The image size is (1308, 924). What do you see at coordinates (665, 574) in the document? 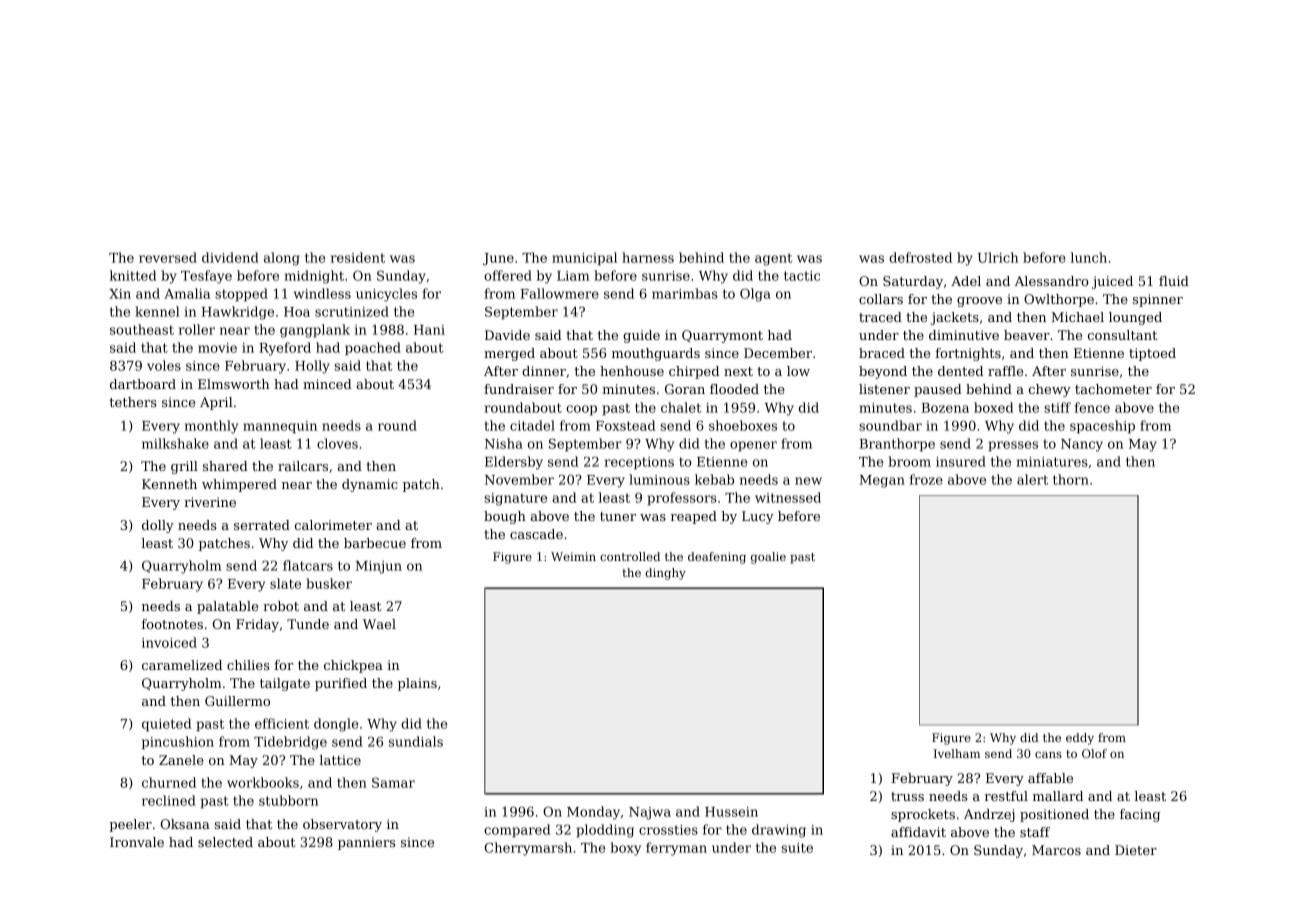
I see `dinghy` at bounding box center [665, 574].
